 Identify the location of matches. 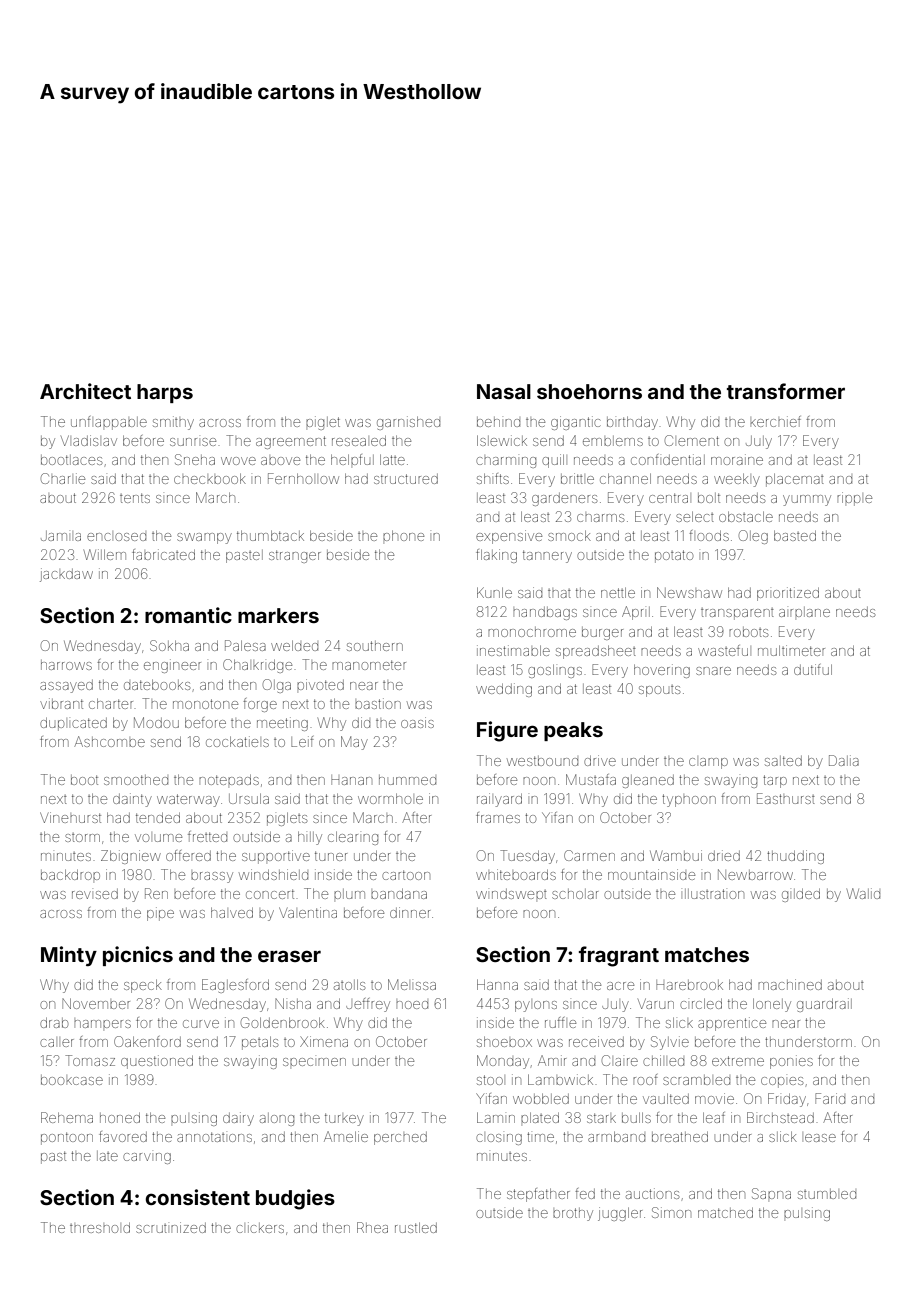
(707, 954).
